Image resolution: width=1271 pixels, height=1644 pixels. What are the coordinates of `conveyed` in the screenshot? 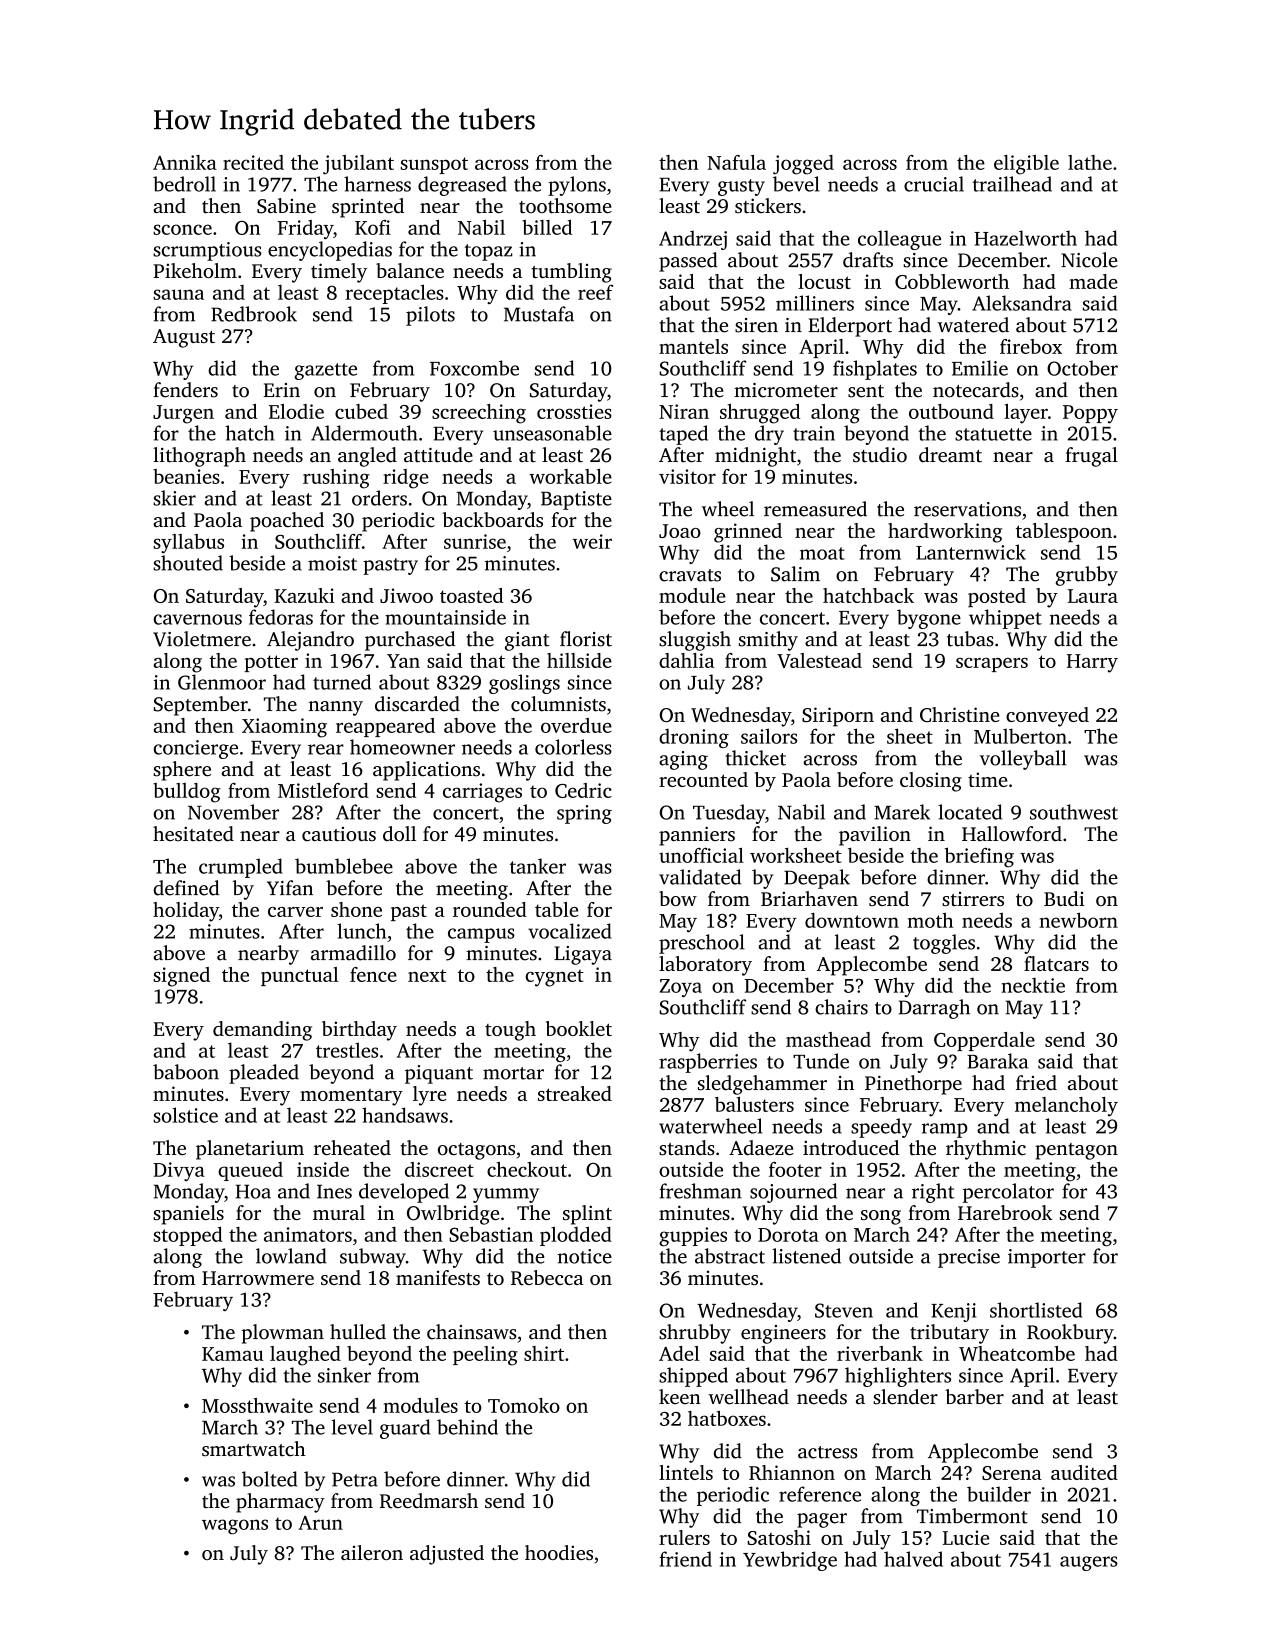 It's located at (1047, 717).
